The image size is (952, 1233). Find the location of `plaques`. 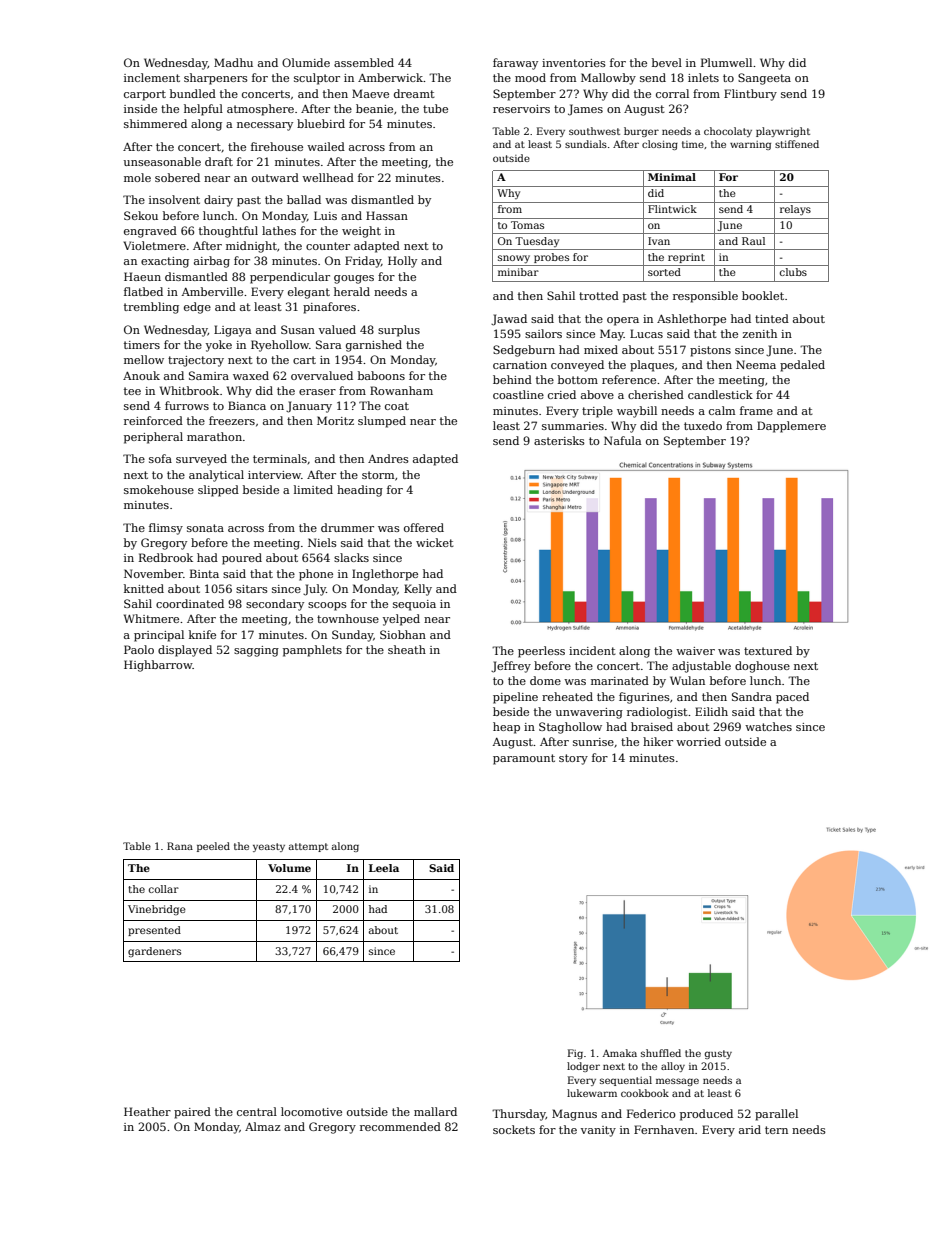

plaques is located at coordinates (652, 366).
